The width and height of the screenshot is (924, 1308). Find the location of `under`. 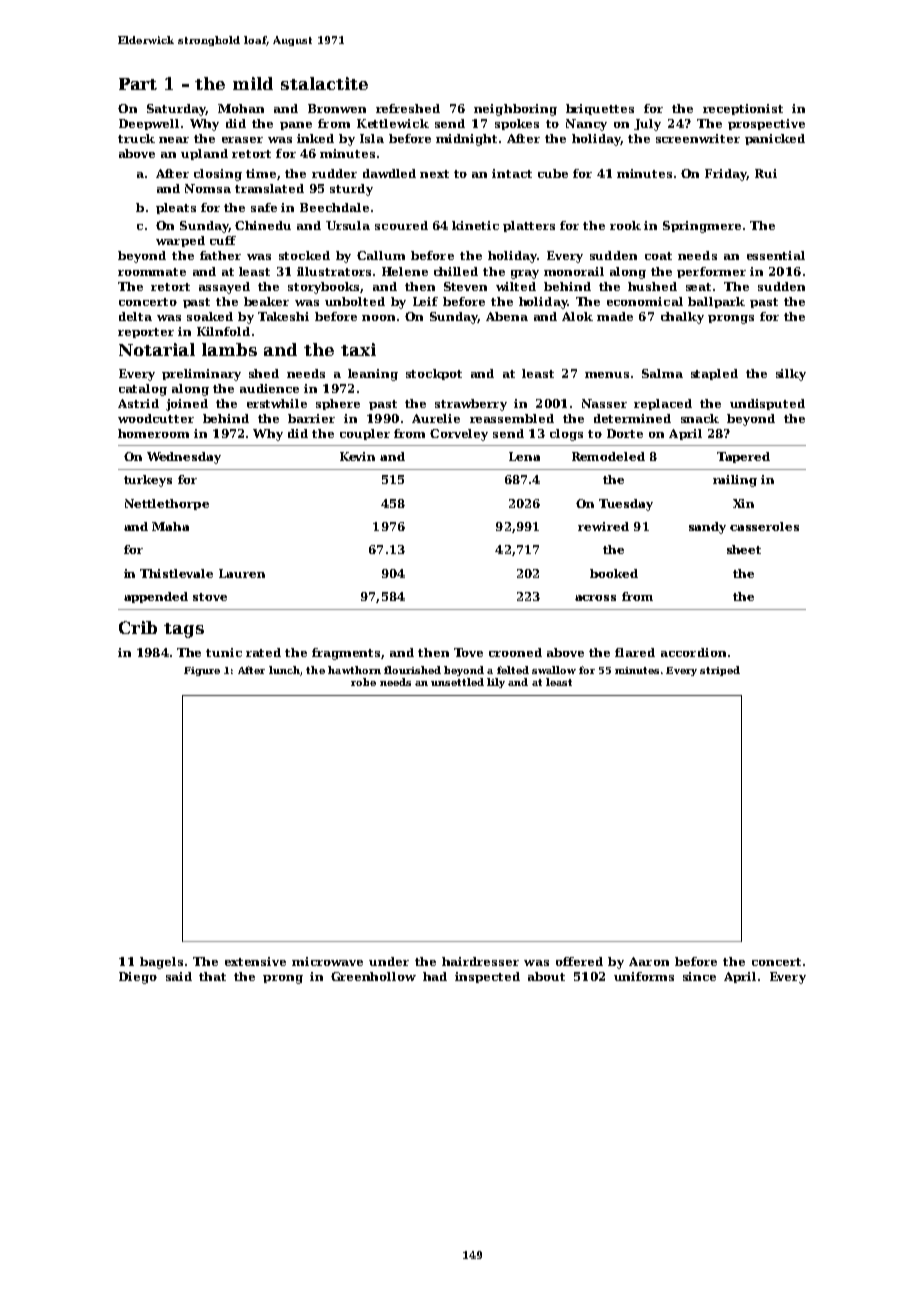

under is located at coordinates (389, 961).
